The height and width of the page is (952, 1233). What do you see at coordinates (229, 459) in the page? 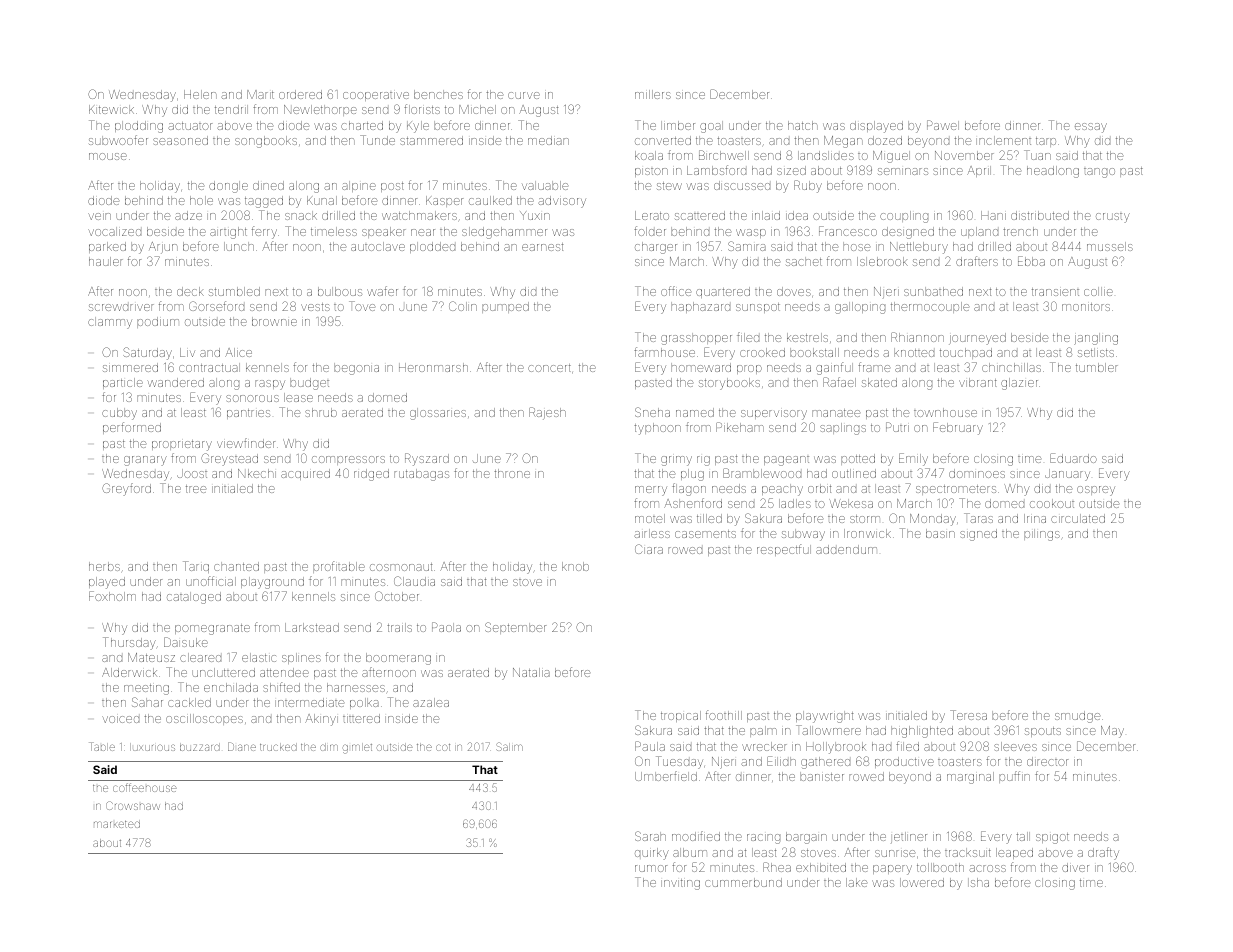
I see `Greystead` at bounding box center [229, 459].
